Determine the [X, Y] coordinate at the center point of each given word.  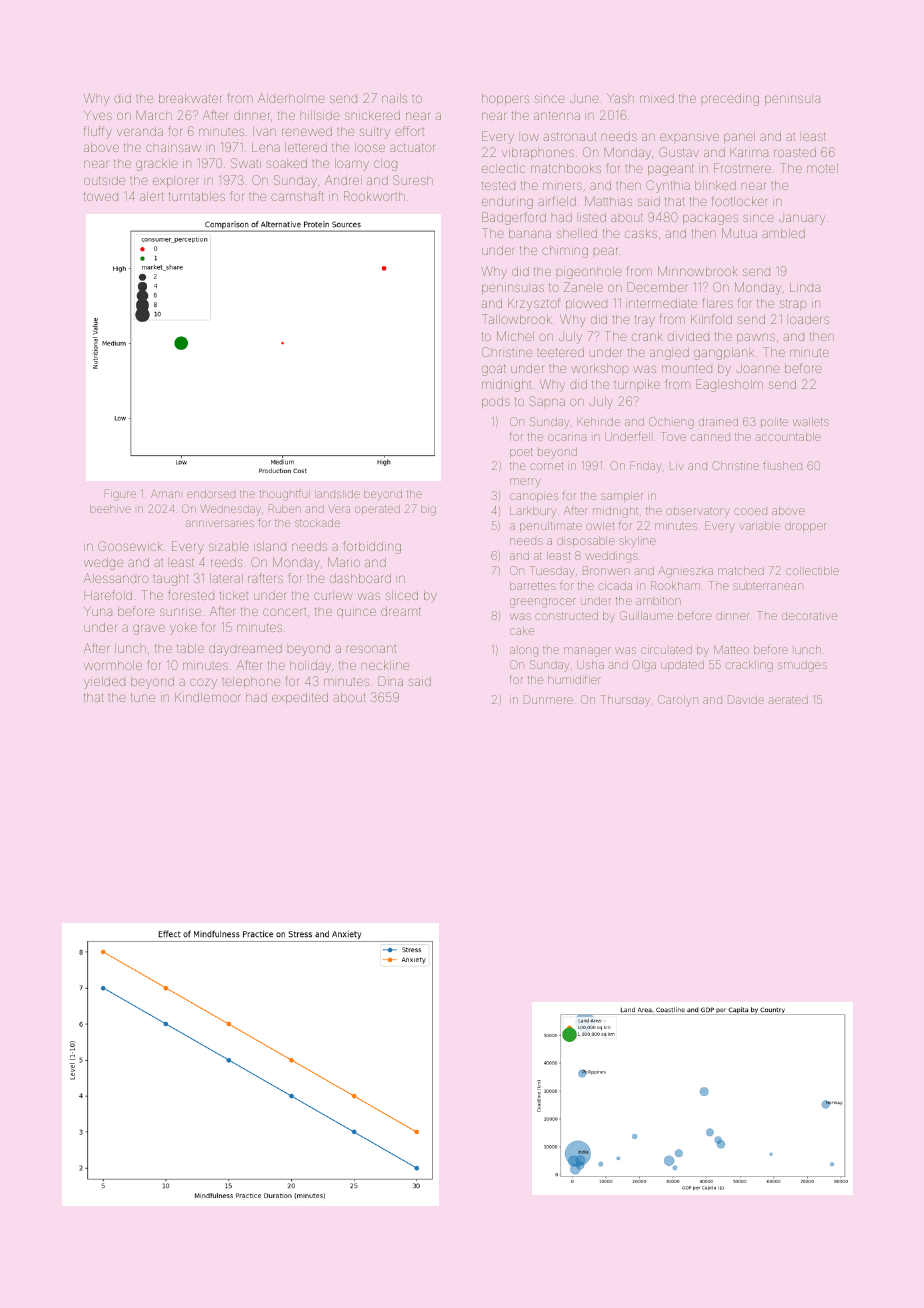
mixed [657, 98]
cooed [750, 511]
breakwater [190, 98]
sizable [229, 546]
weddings [612, 557]
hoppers [505, 99]
